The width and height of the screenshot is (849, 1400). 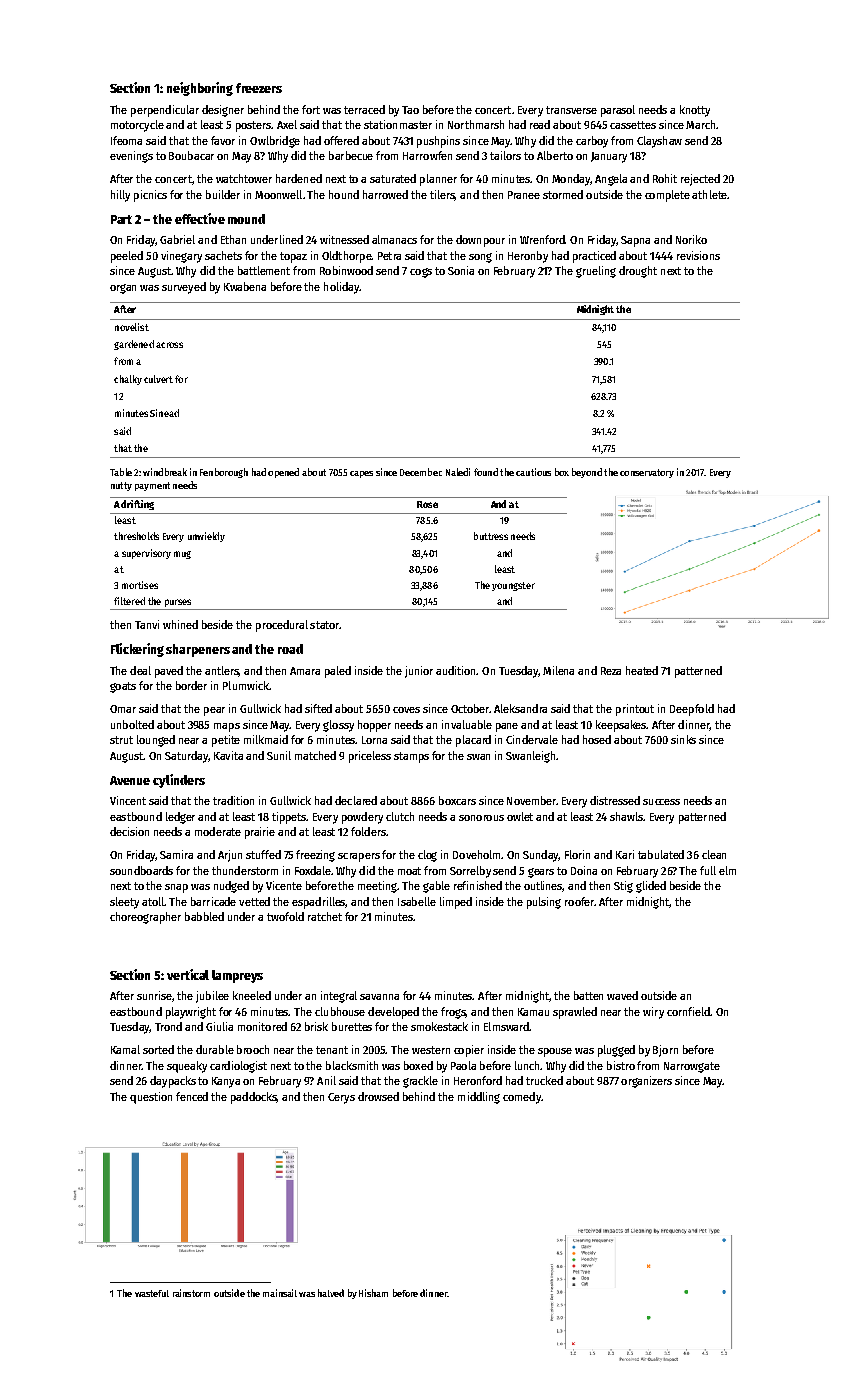 I want to click on buttress, so click(x=491, y=536).
